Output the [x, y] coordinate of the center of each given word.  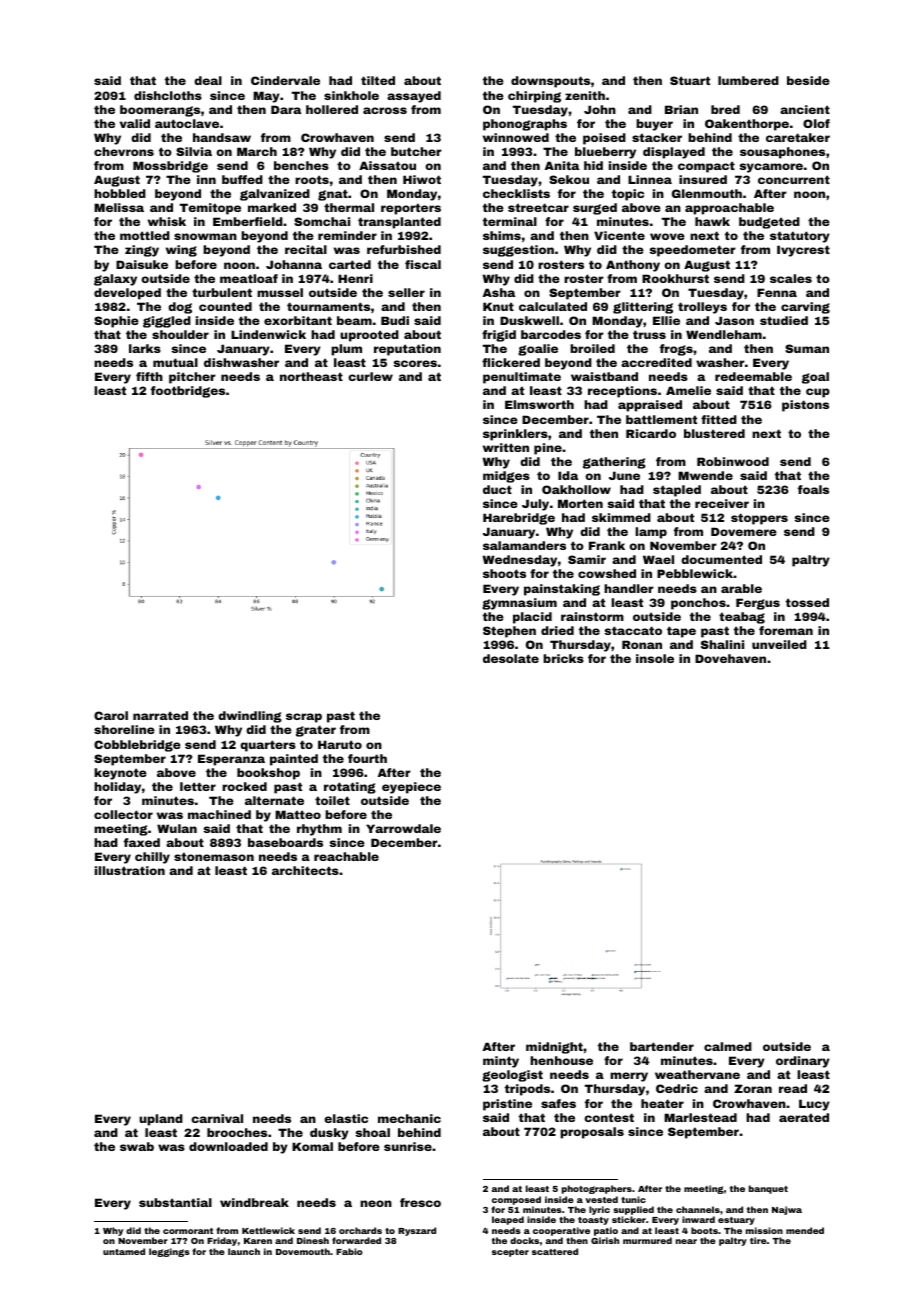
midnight [554, 1048]
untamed [124, 1251]
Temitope [210, 209]
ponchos [698, 604]
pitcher [192, 378]
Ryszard [417, 1231]
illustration [130, 870]
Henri [355, 278]
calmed [728, 1046]
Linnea [650, 179]
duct [497, 489]
